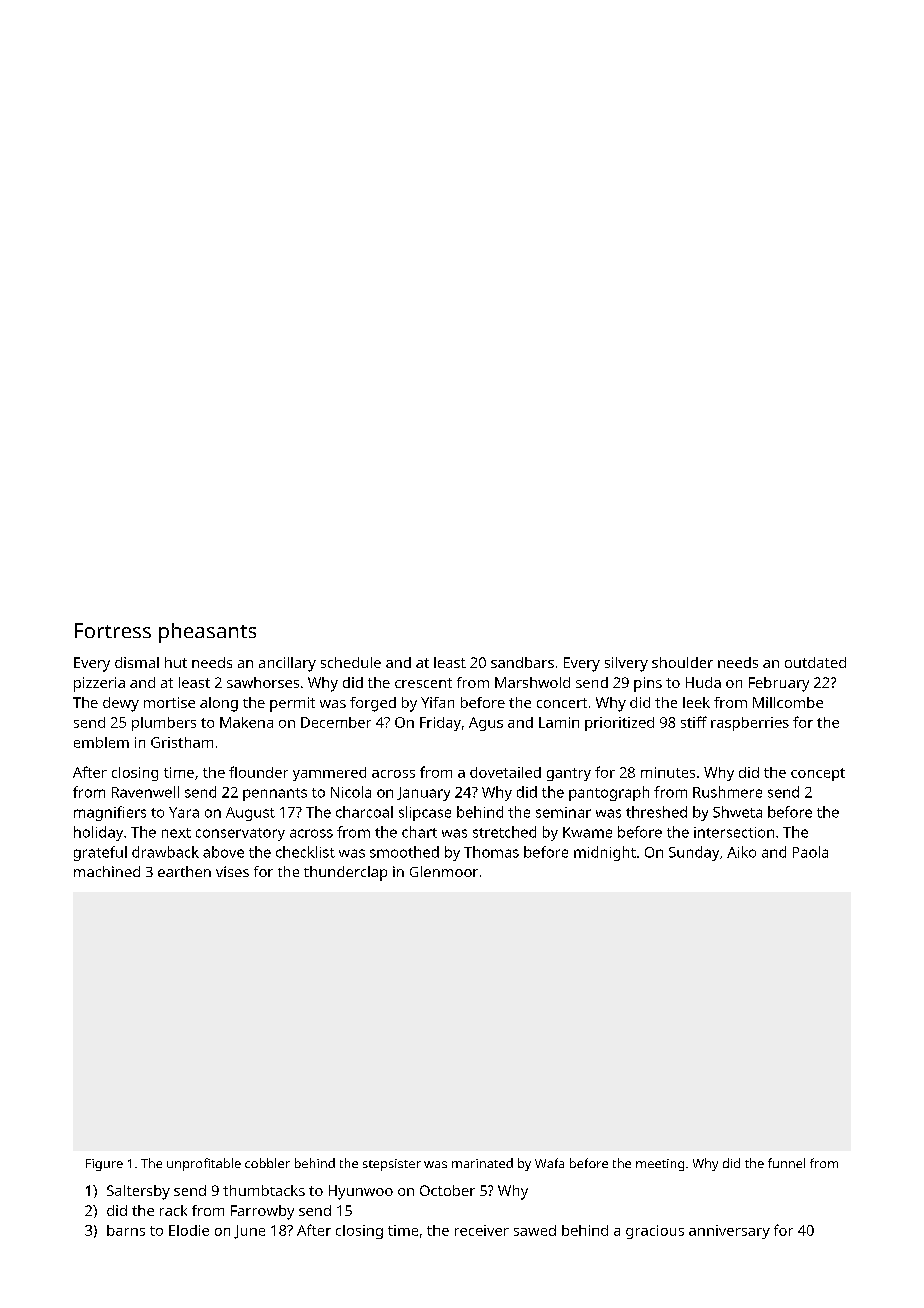 The image size is (924, 1308). I want to click on stiff, so click(694, 722).
